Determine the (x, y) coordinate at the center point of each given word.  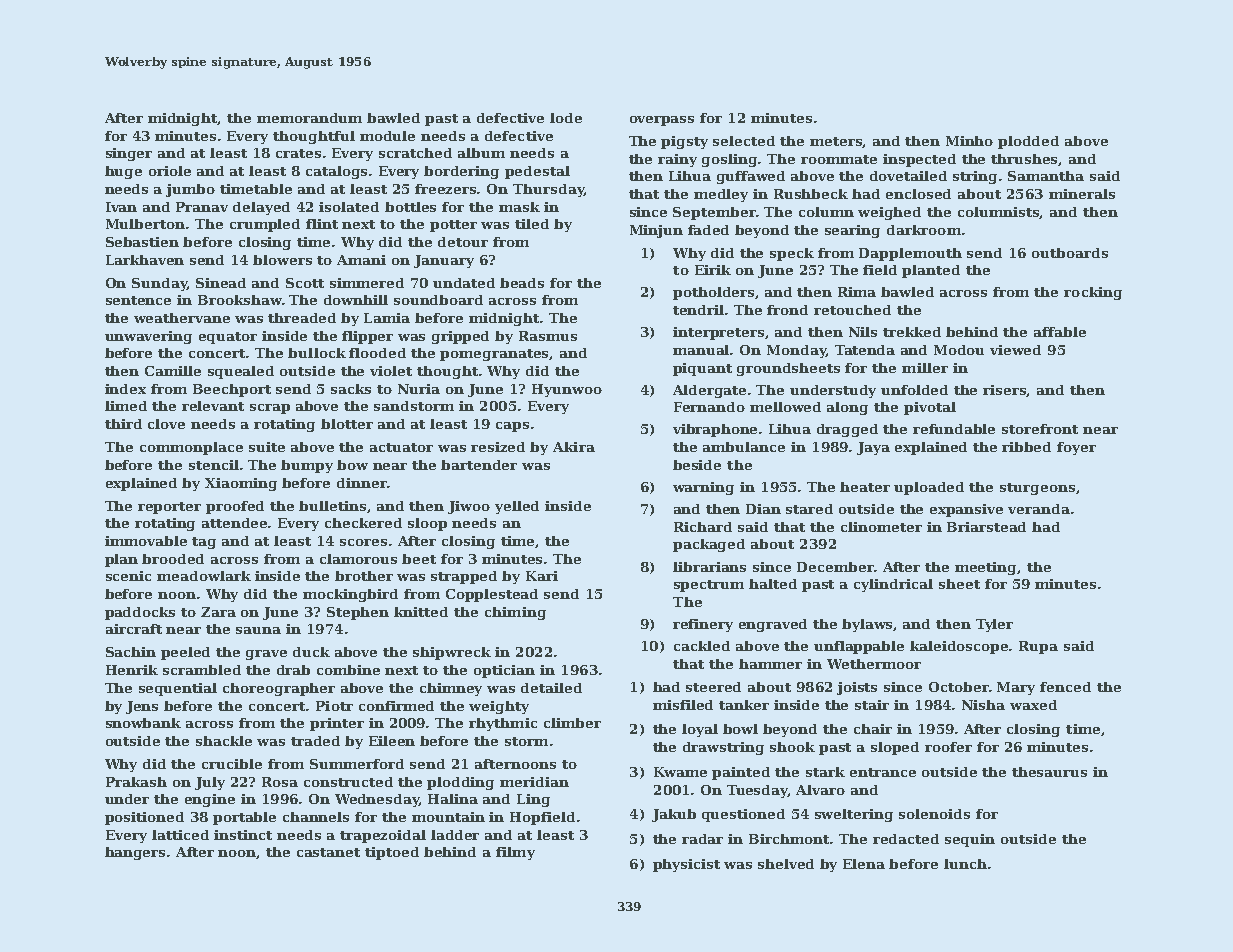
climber (572, 723)
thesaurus (1049, 772)
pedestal (537, 172)
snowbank (143, 723)
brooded (173, 559)
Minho (969, 141)
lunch (965, 864)
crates (298, 153)
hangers (135, 853)
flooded (377, 353)
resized (498, 447)
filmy (515, 853)
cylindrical (893, 585)
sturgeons (1037, 489)
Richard (703, 527)
